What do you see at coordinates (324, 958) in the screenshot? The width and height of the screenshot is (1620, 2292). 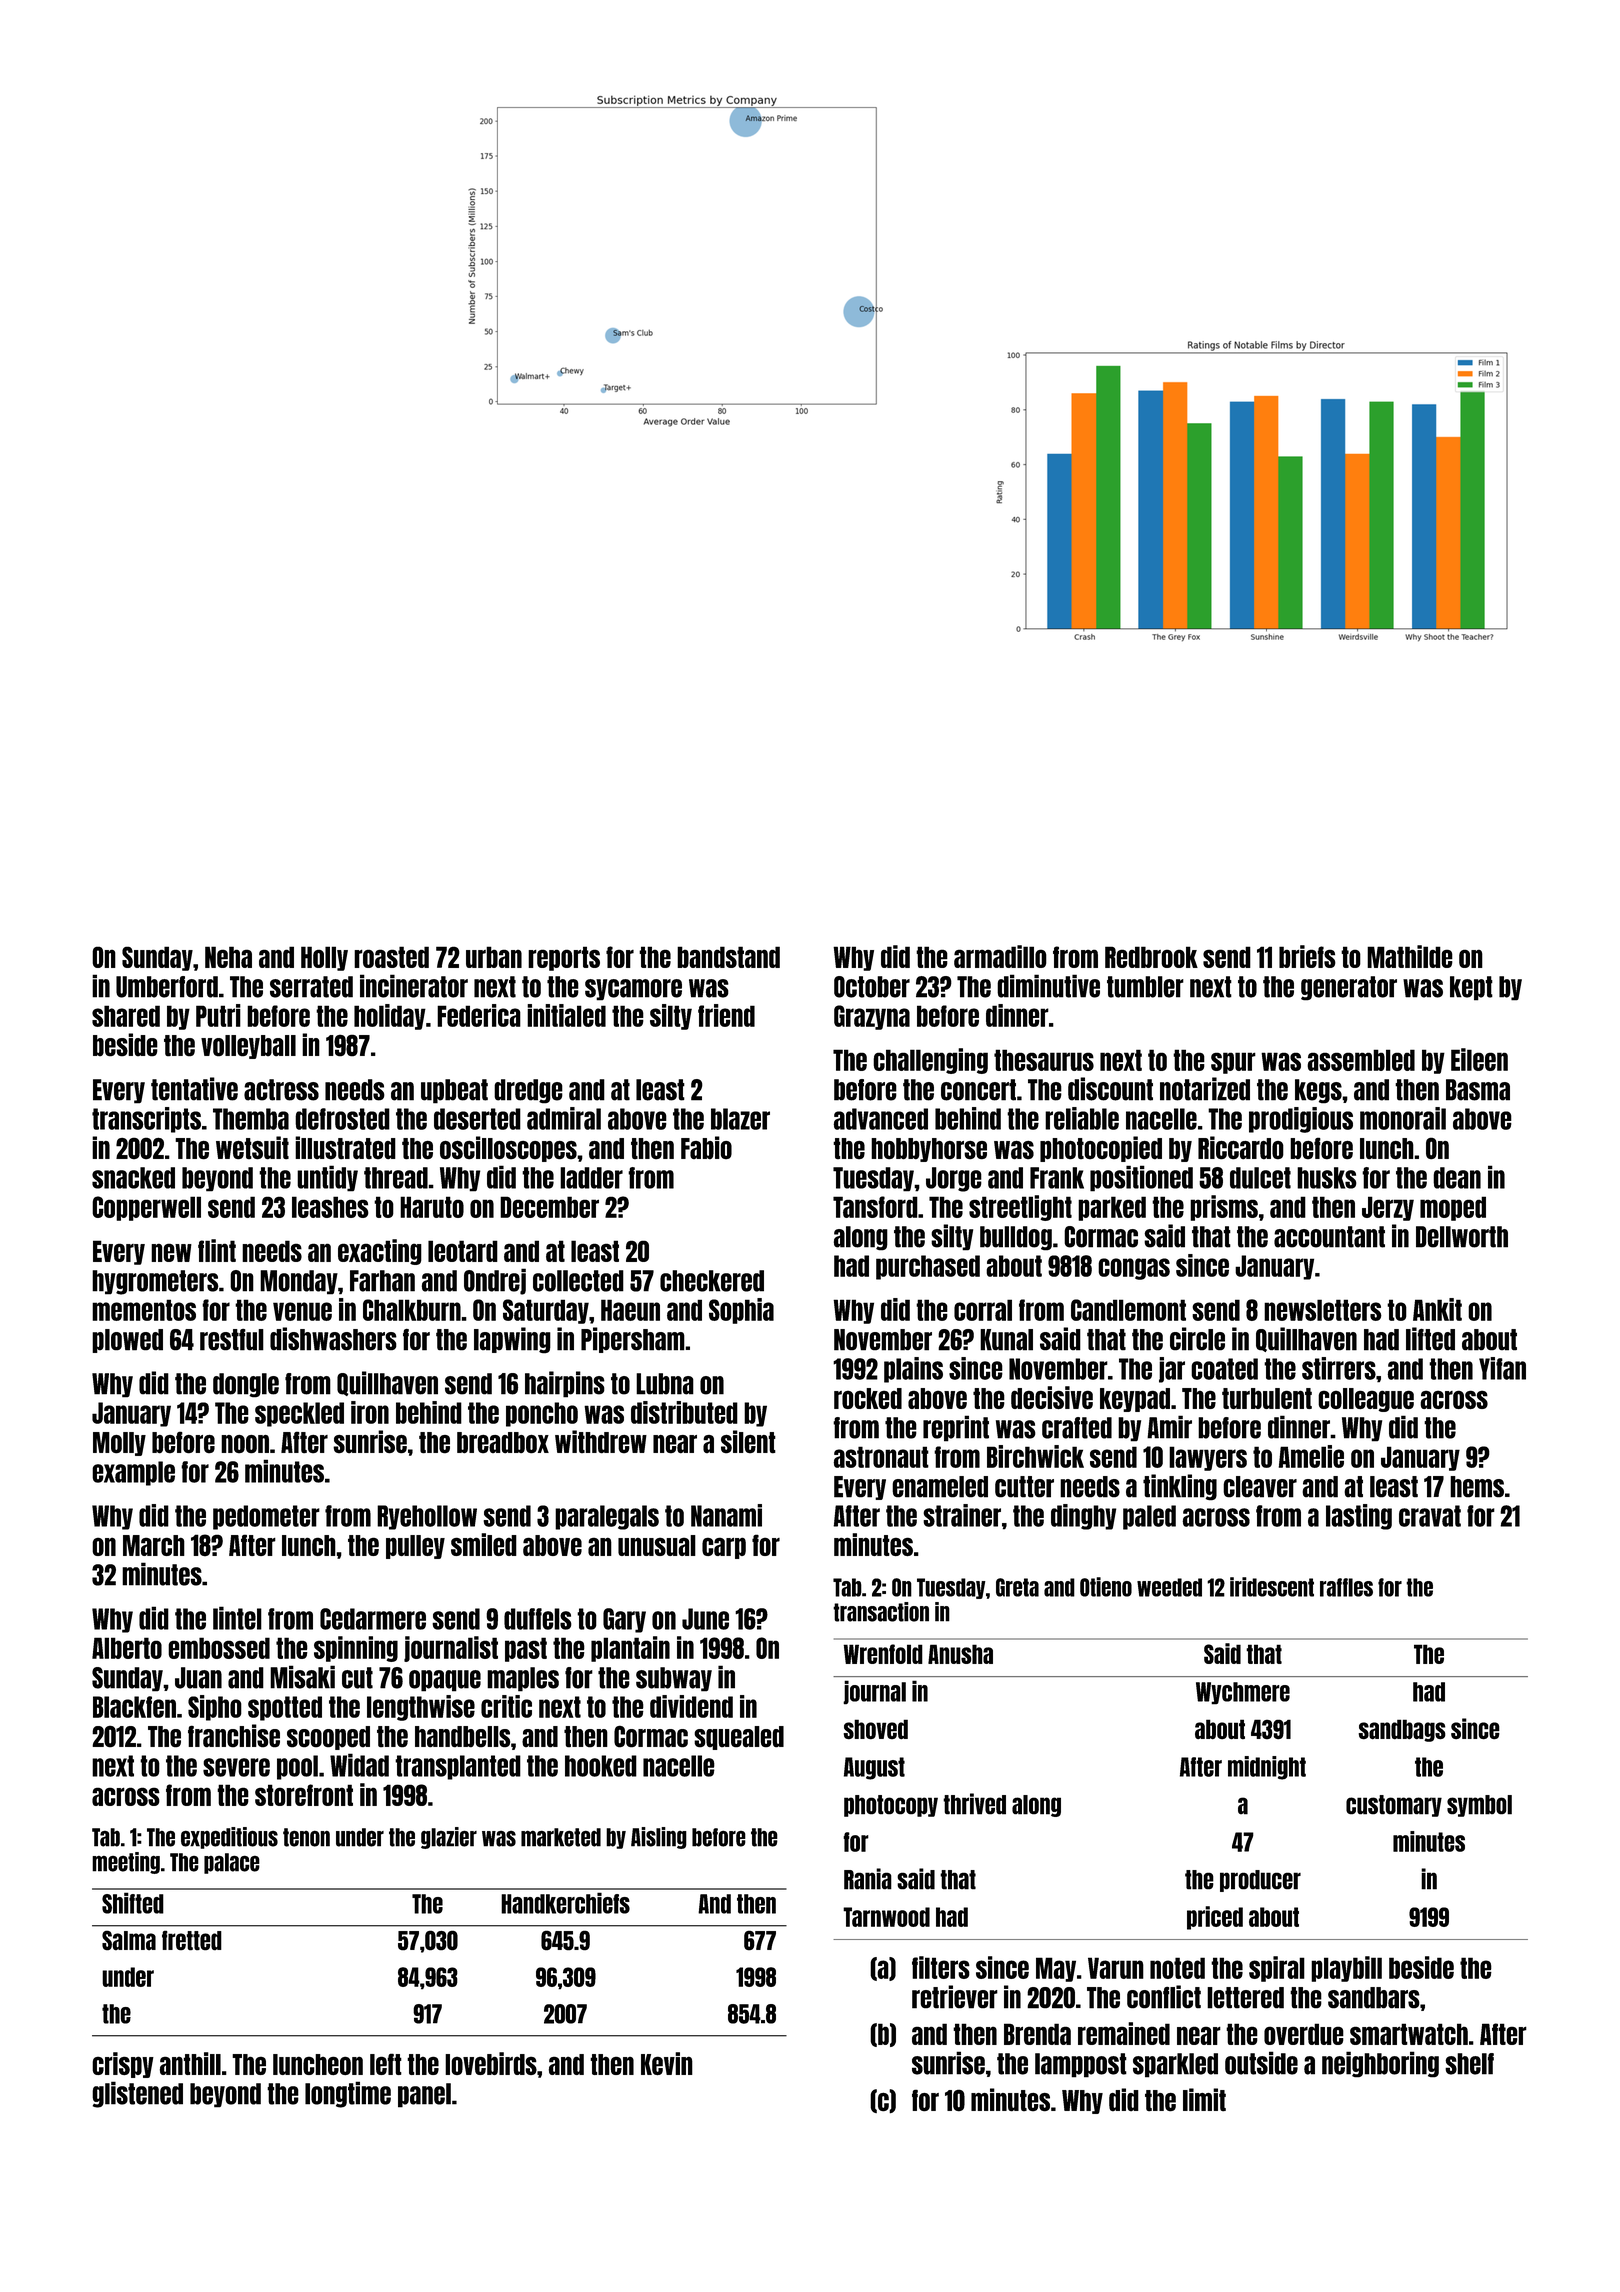 I see `Holly` at bounding box center [324, 958].
